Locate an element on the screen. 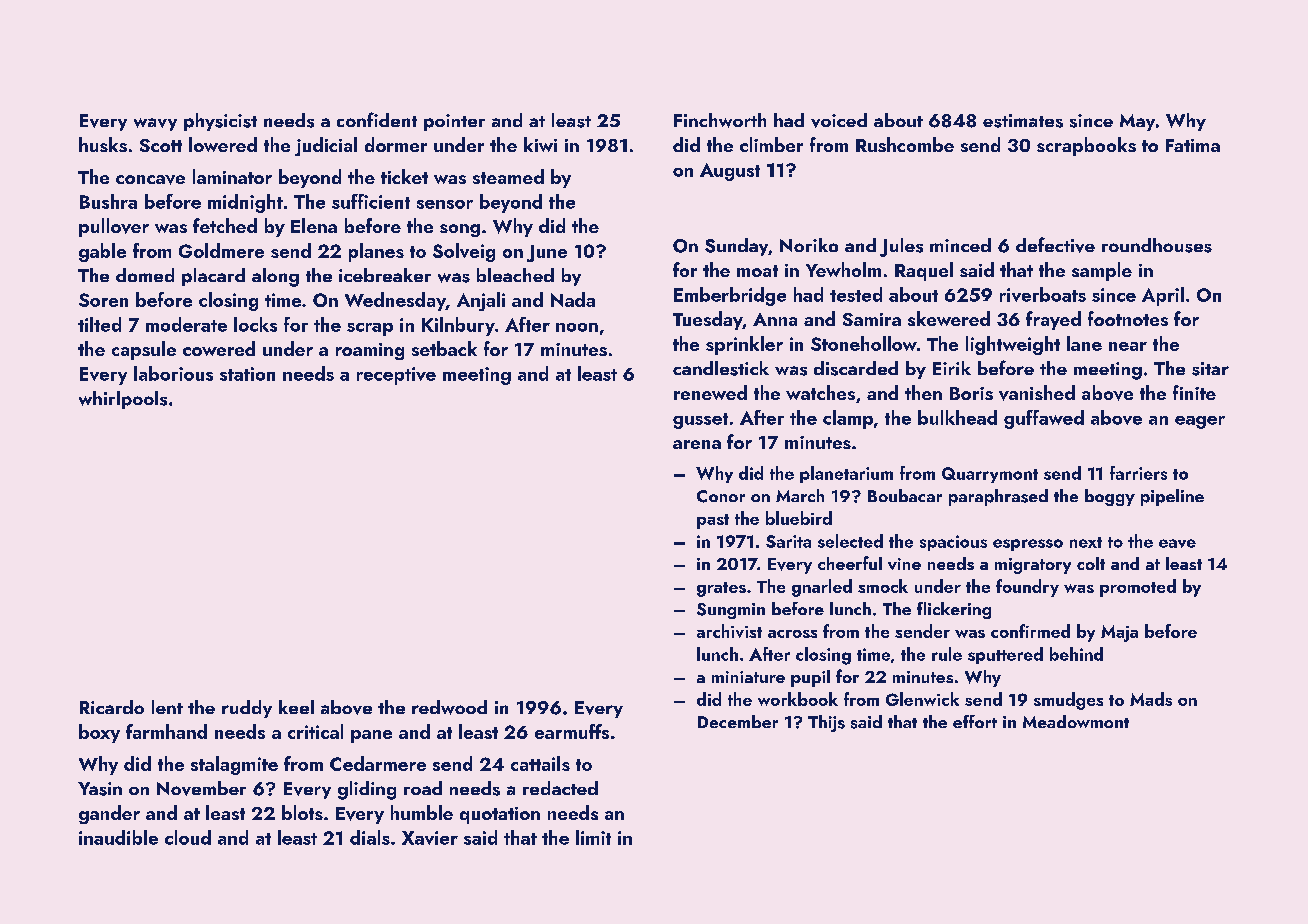  Ricardo is located at coordinates (112, 707).
